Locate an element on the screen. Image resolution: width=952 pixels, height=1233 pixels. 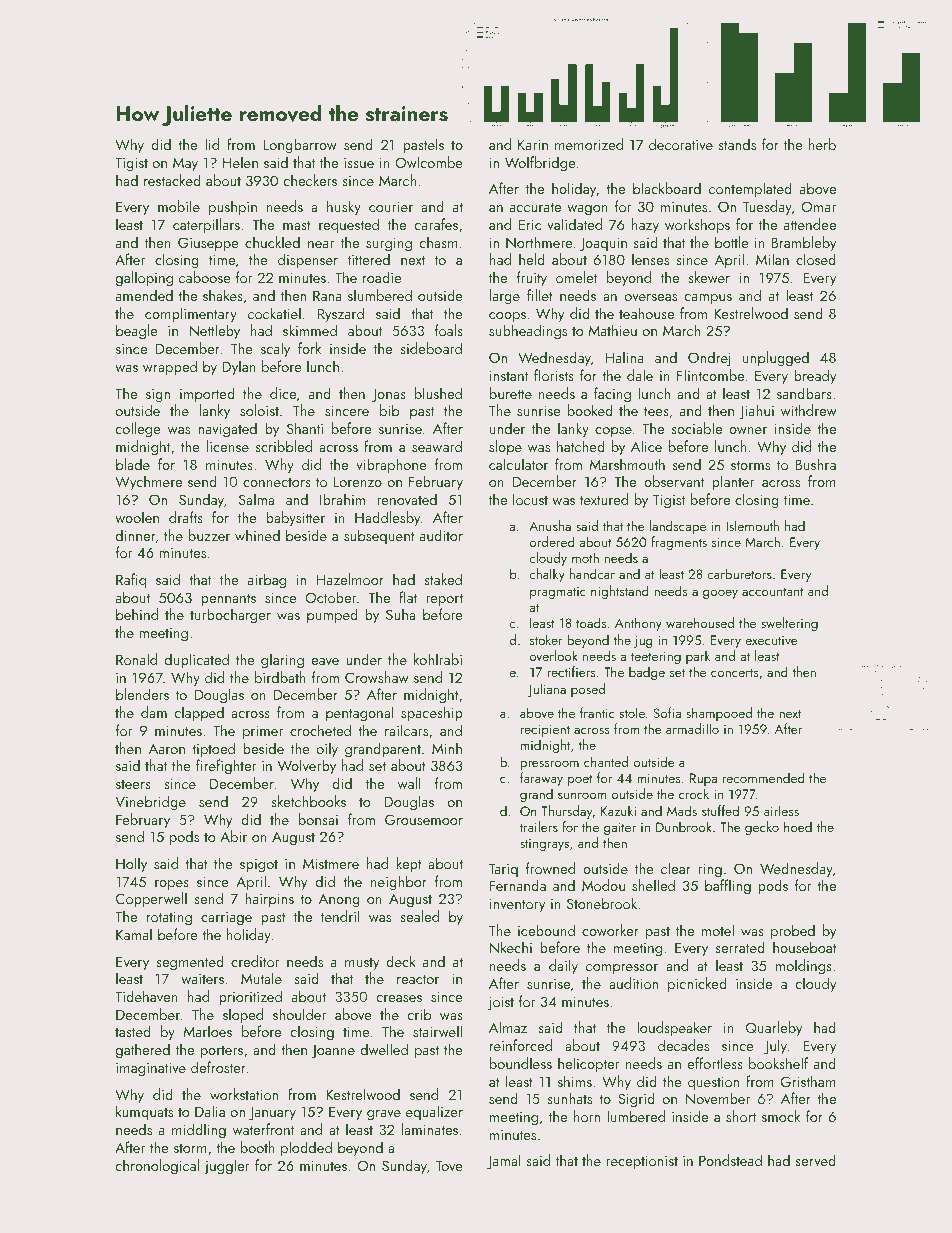
Tove is located at coordinates (449, 1165).
